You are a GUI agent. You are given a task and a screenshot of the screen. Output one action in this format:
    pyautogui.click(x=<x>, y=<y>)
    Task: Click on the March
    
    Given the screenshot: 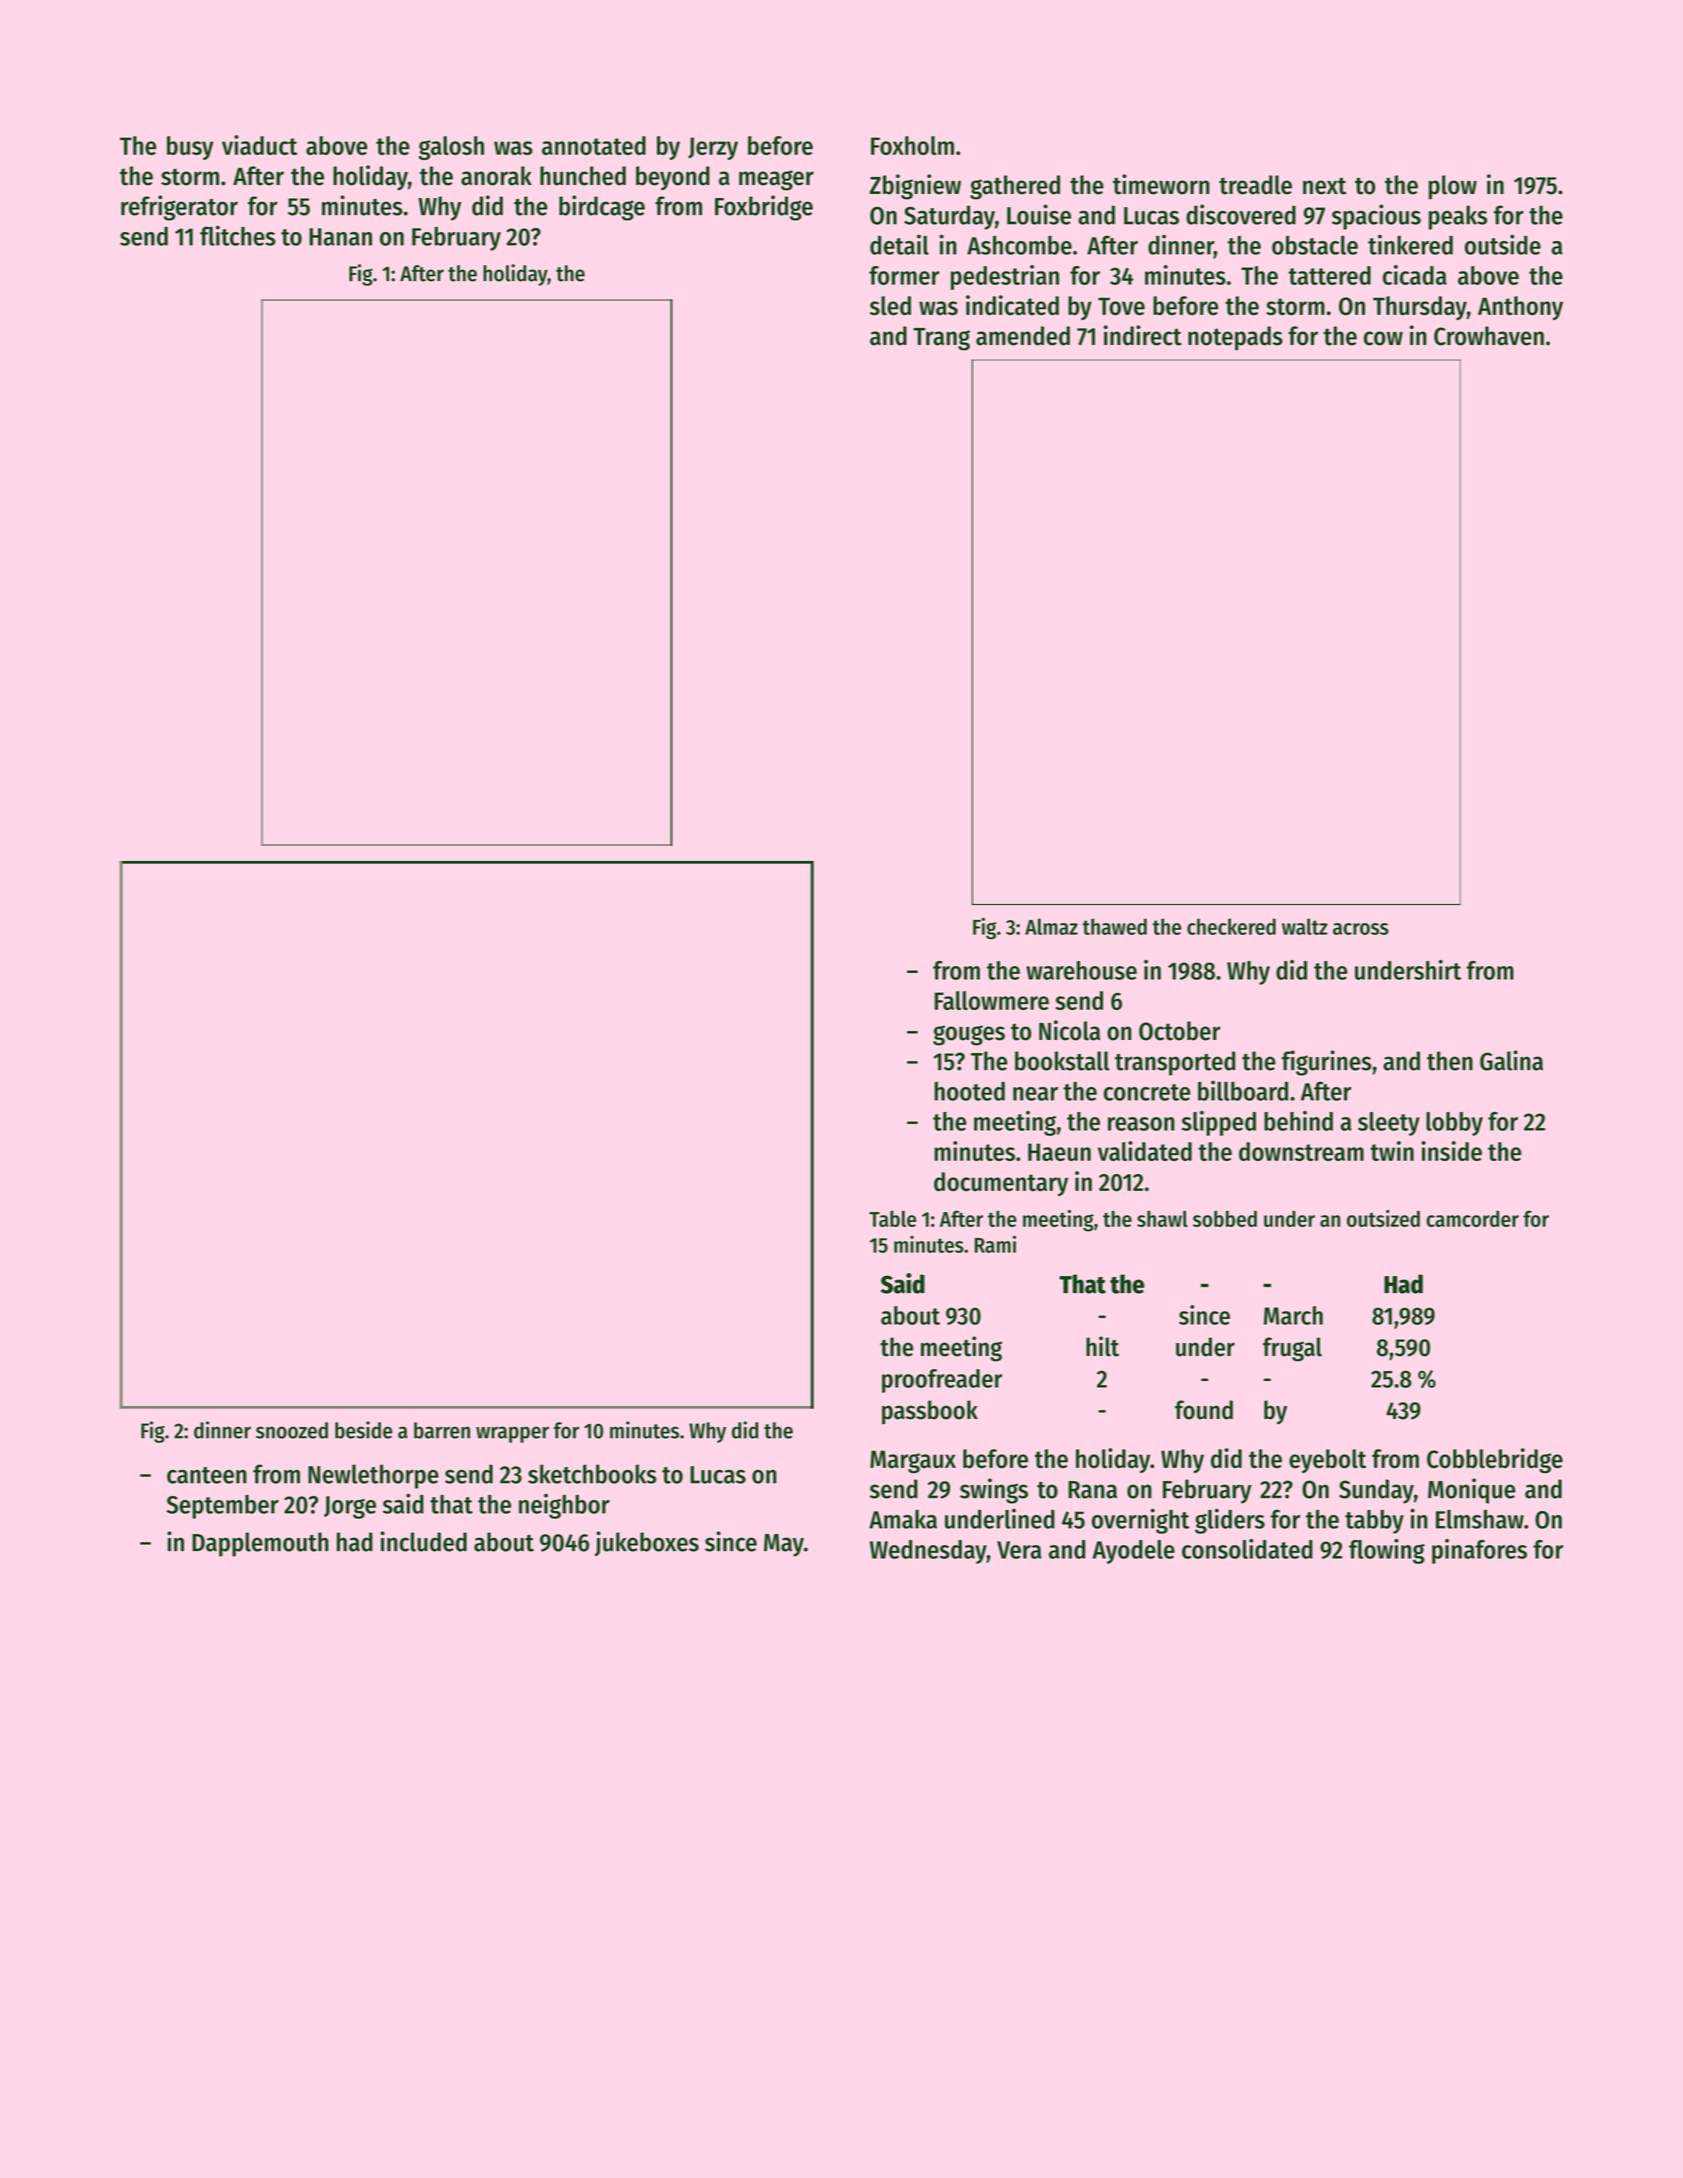 What is the action you would take?
    pyautogui.click(x=1293, y=1315)
